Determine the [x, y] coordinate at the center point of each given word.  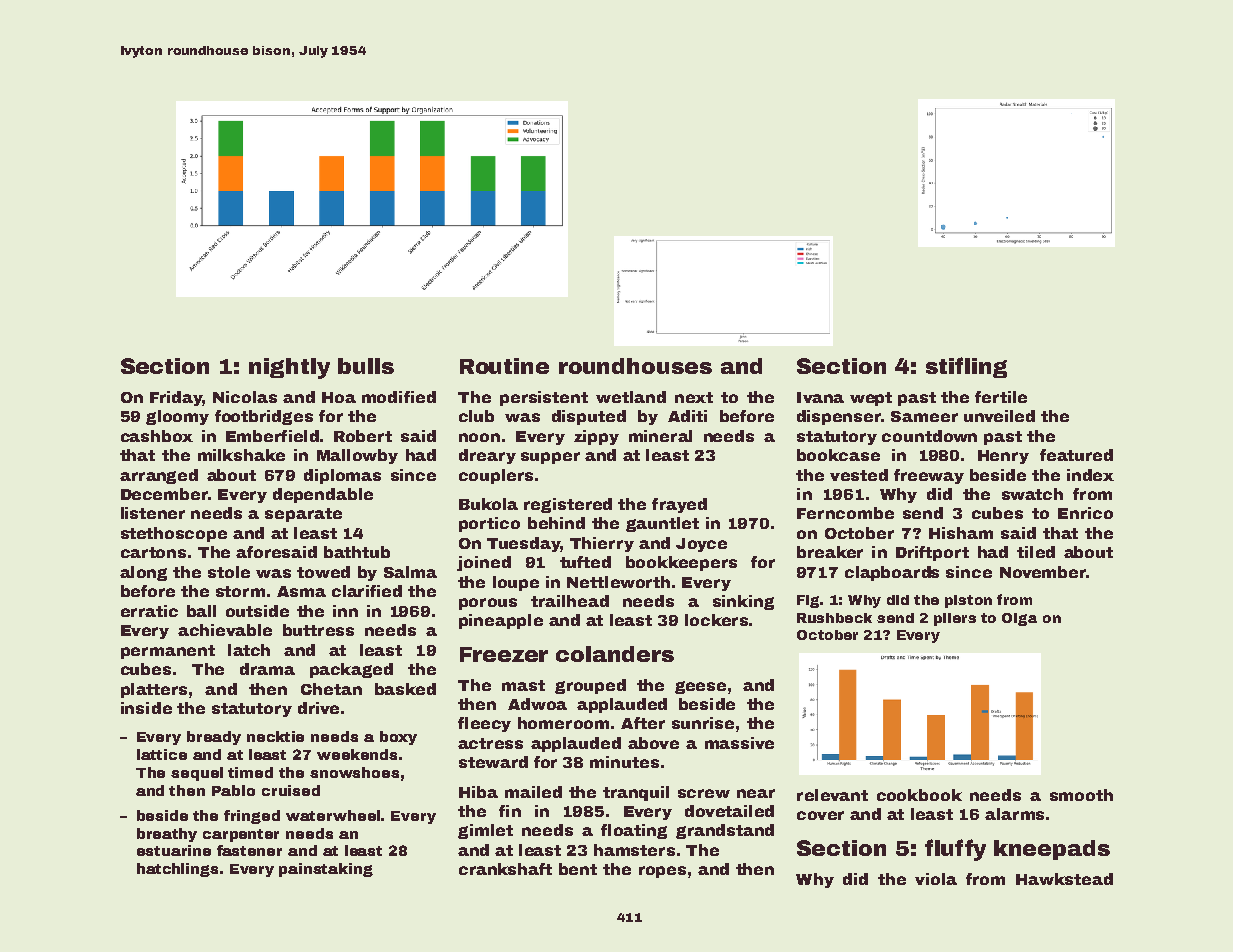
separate [303, 515]
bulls [366, 366]
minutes [624, 762]
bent [578, 869]
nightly [289, 368]
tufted [585, 562]
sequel [197, 774]
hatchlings [177, 870]
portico [489, 524]
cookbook [919, 795]
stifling [966, 367]
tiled [1036, 552]
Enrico [1085, 513]
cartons [153, 552]
